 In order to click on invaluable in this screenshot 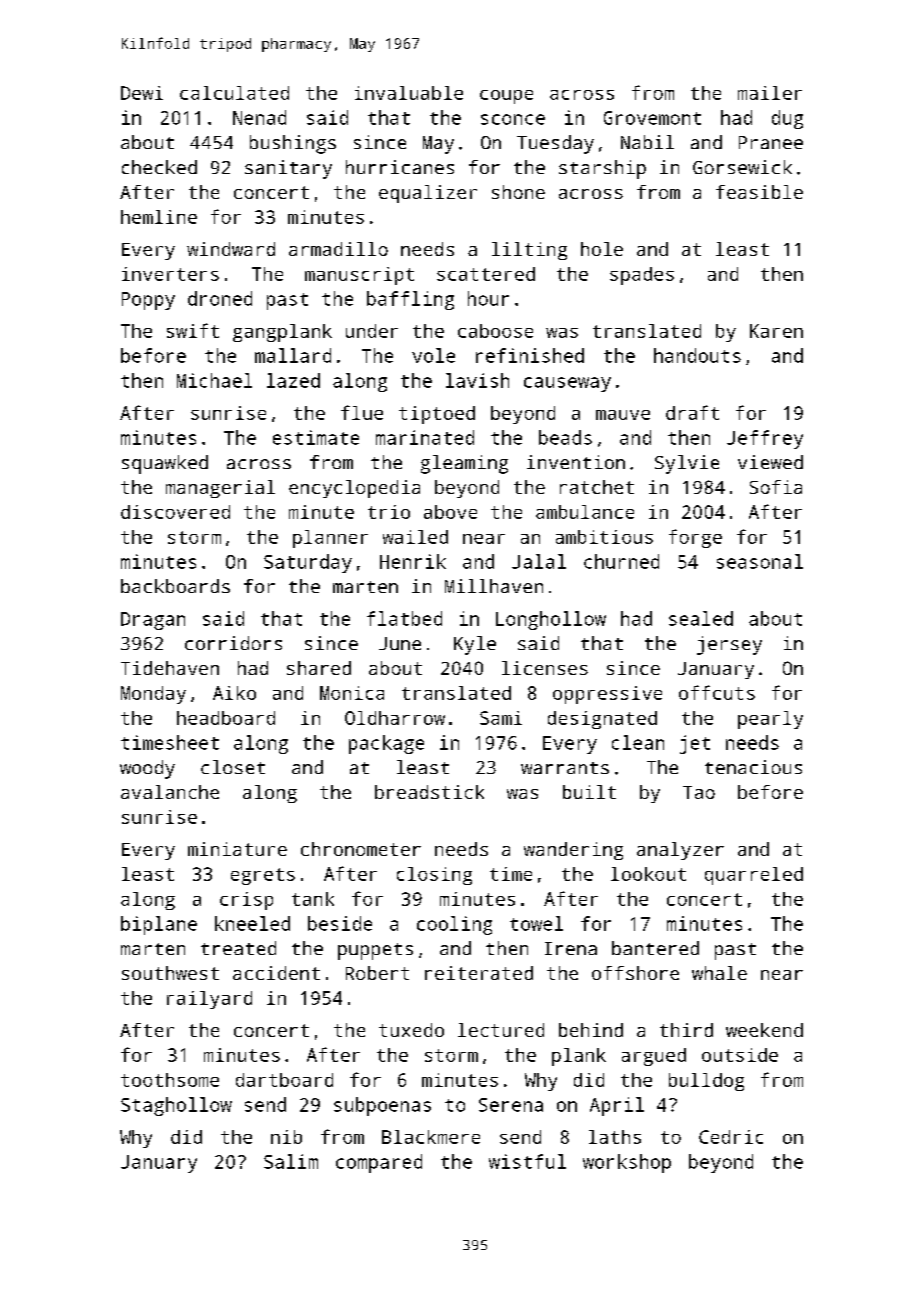, I will do `click(409, 93)`.
